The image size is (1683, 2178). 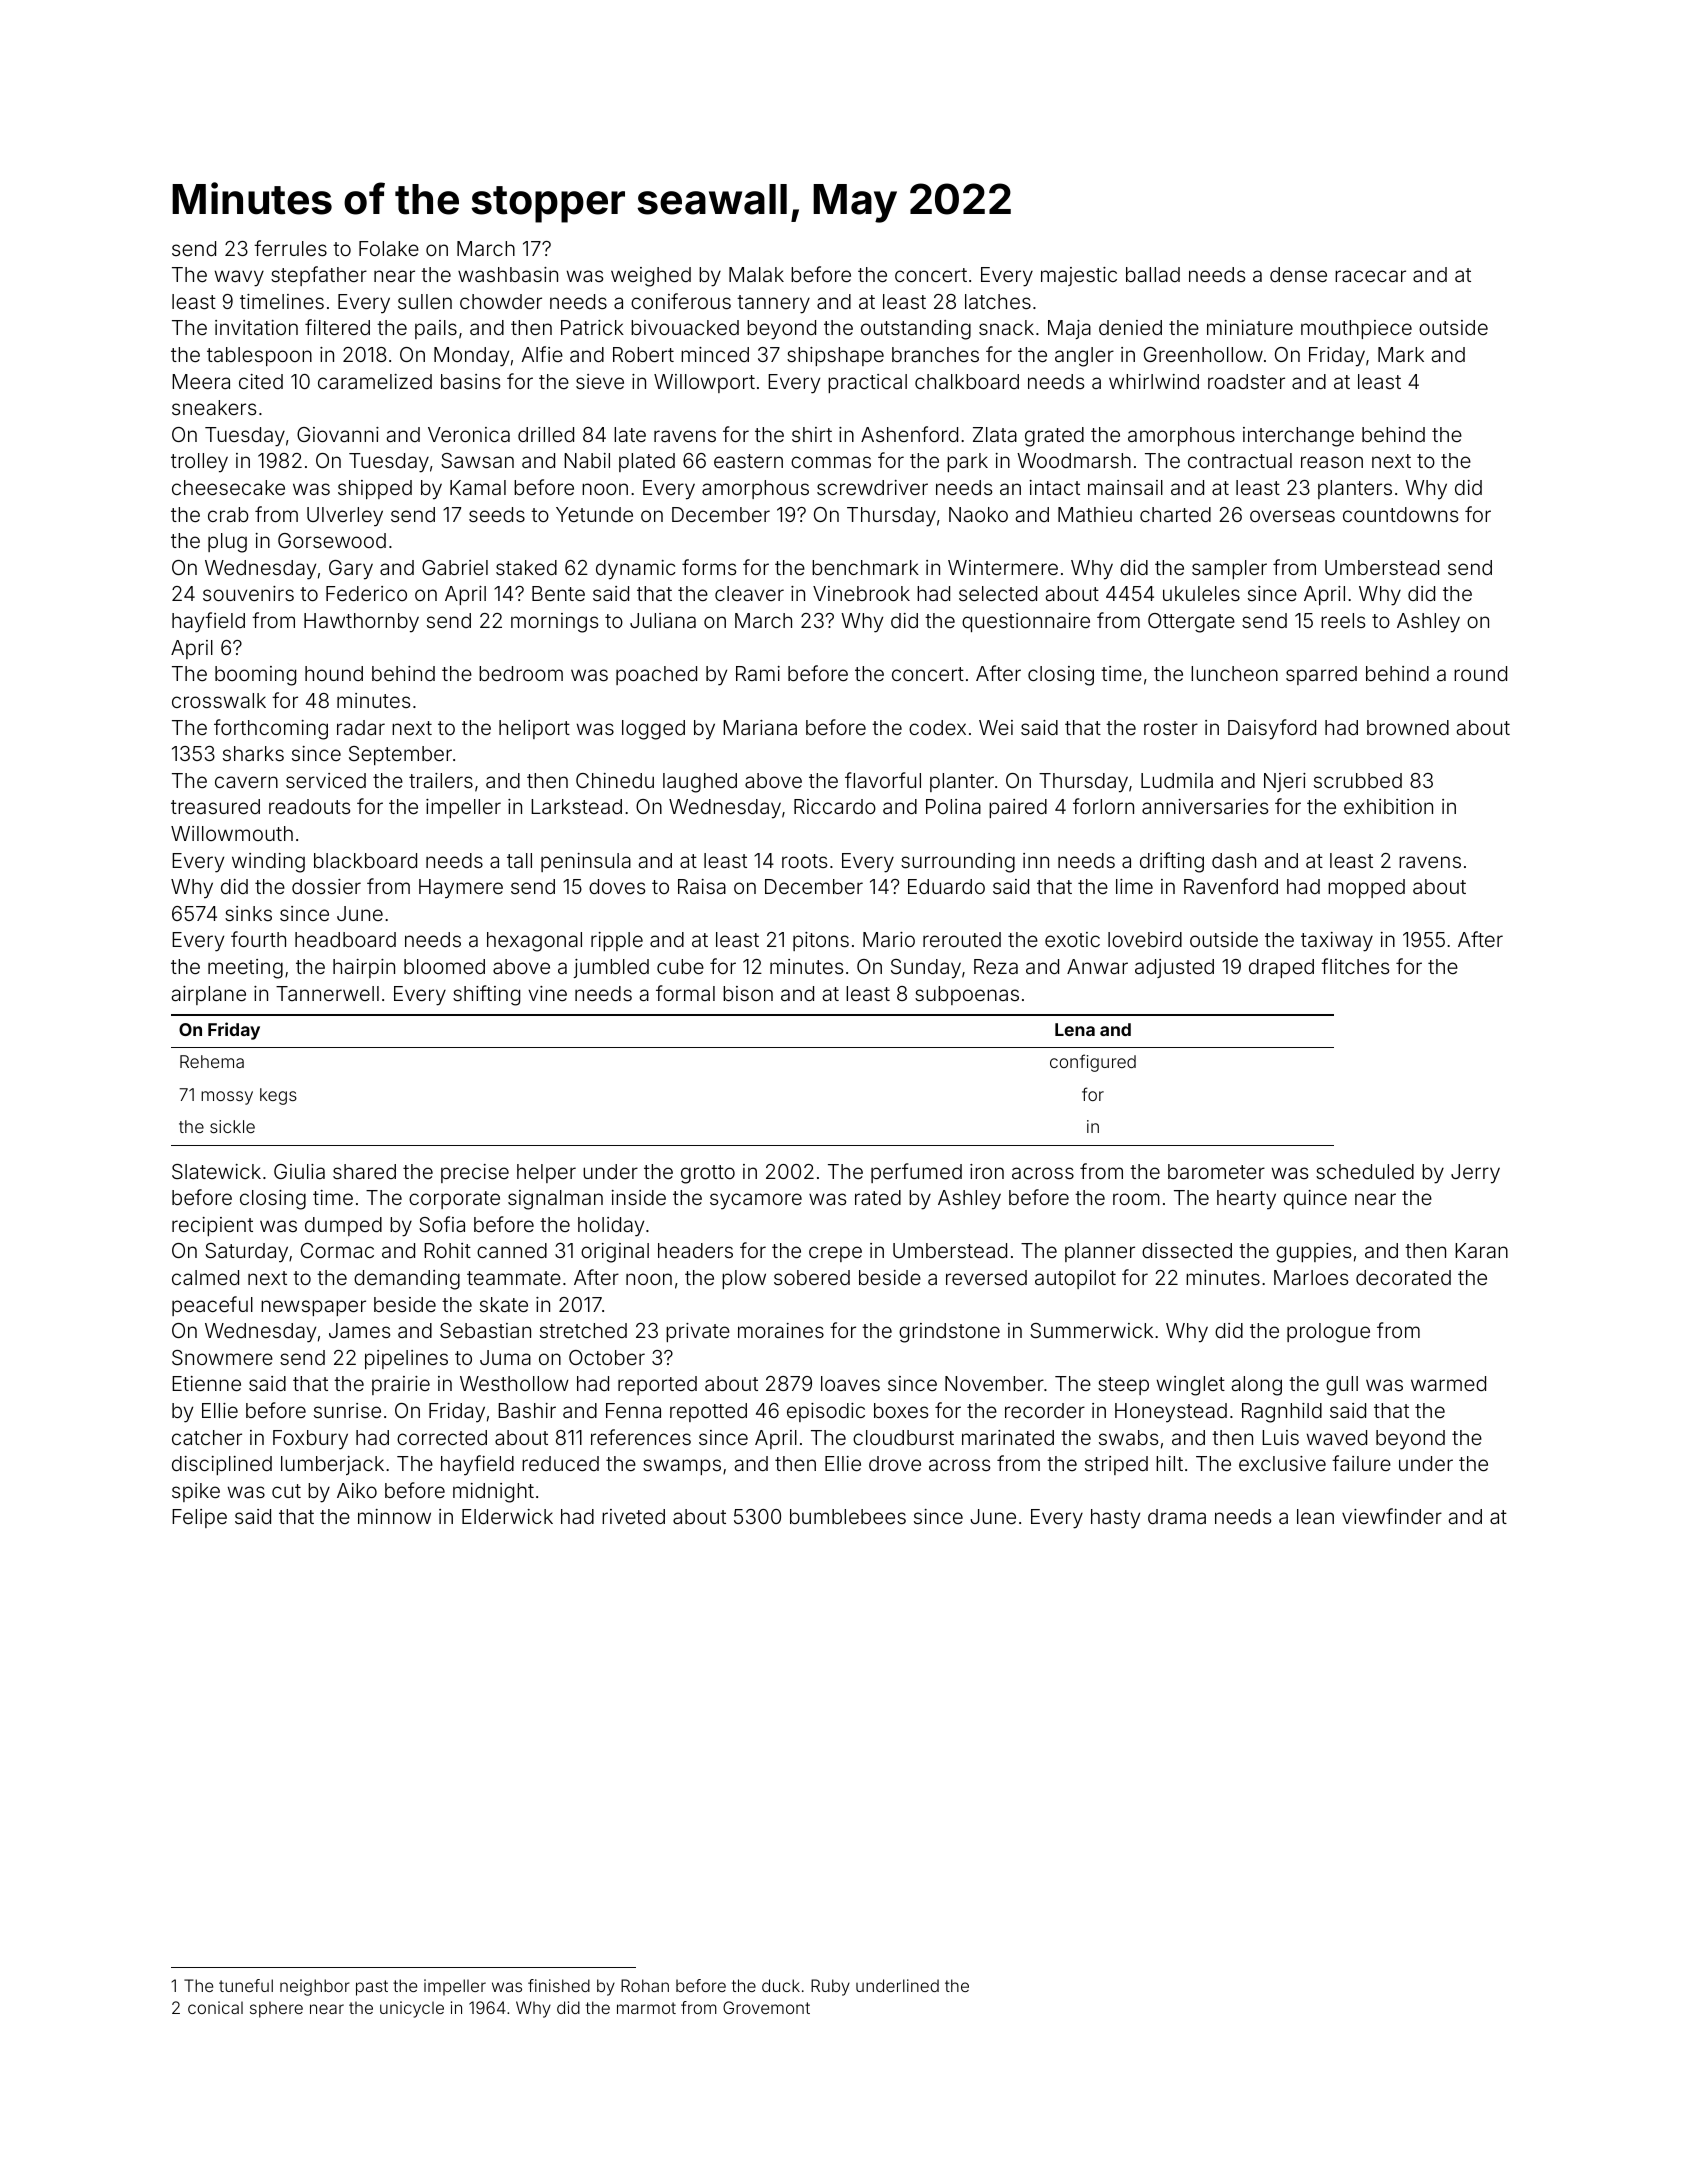 What do you see at coordinates (475, 1173) in the page?
I see `precise` at bounding box center [475, 1173].
